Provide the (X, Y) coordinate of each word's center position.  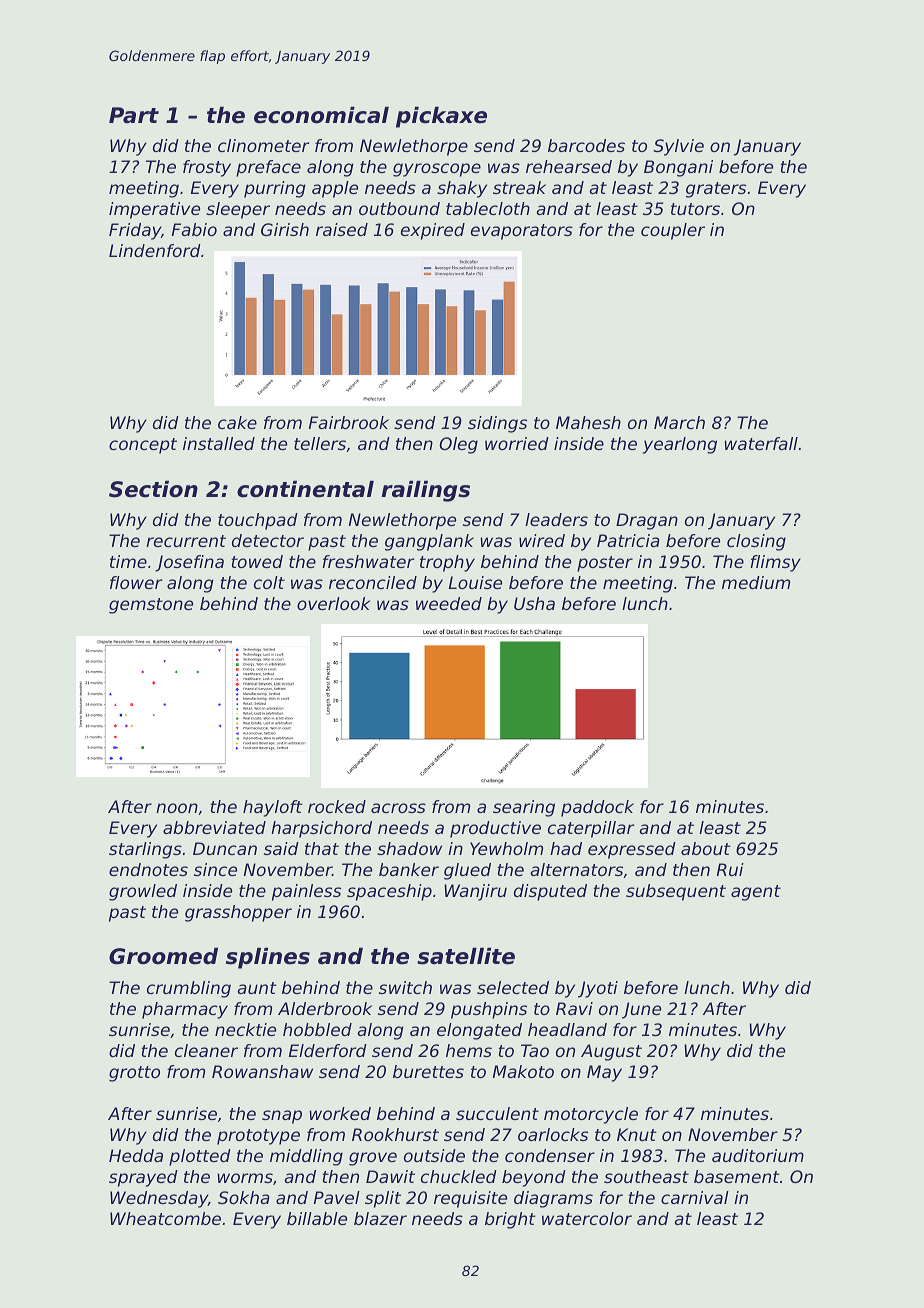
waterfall (761, 443)
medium (756, 582)
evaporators (522, 232)
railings (425, 491)
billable (317, 1218)
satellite (466, 956)
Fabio (194, 229)
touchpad (258, 521)
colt (269, 582)
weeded (449, 603)
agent (756, 893)
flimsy (775, 563)
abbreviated (214, 827)
